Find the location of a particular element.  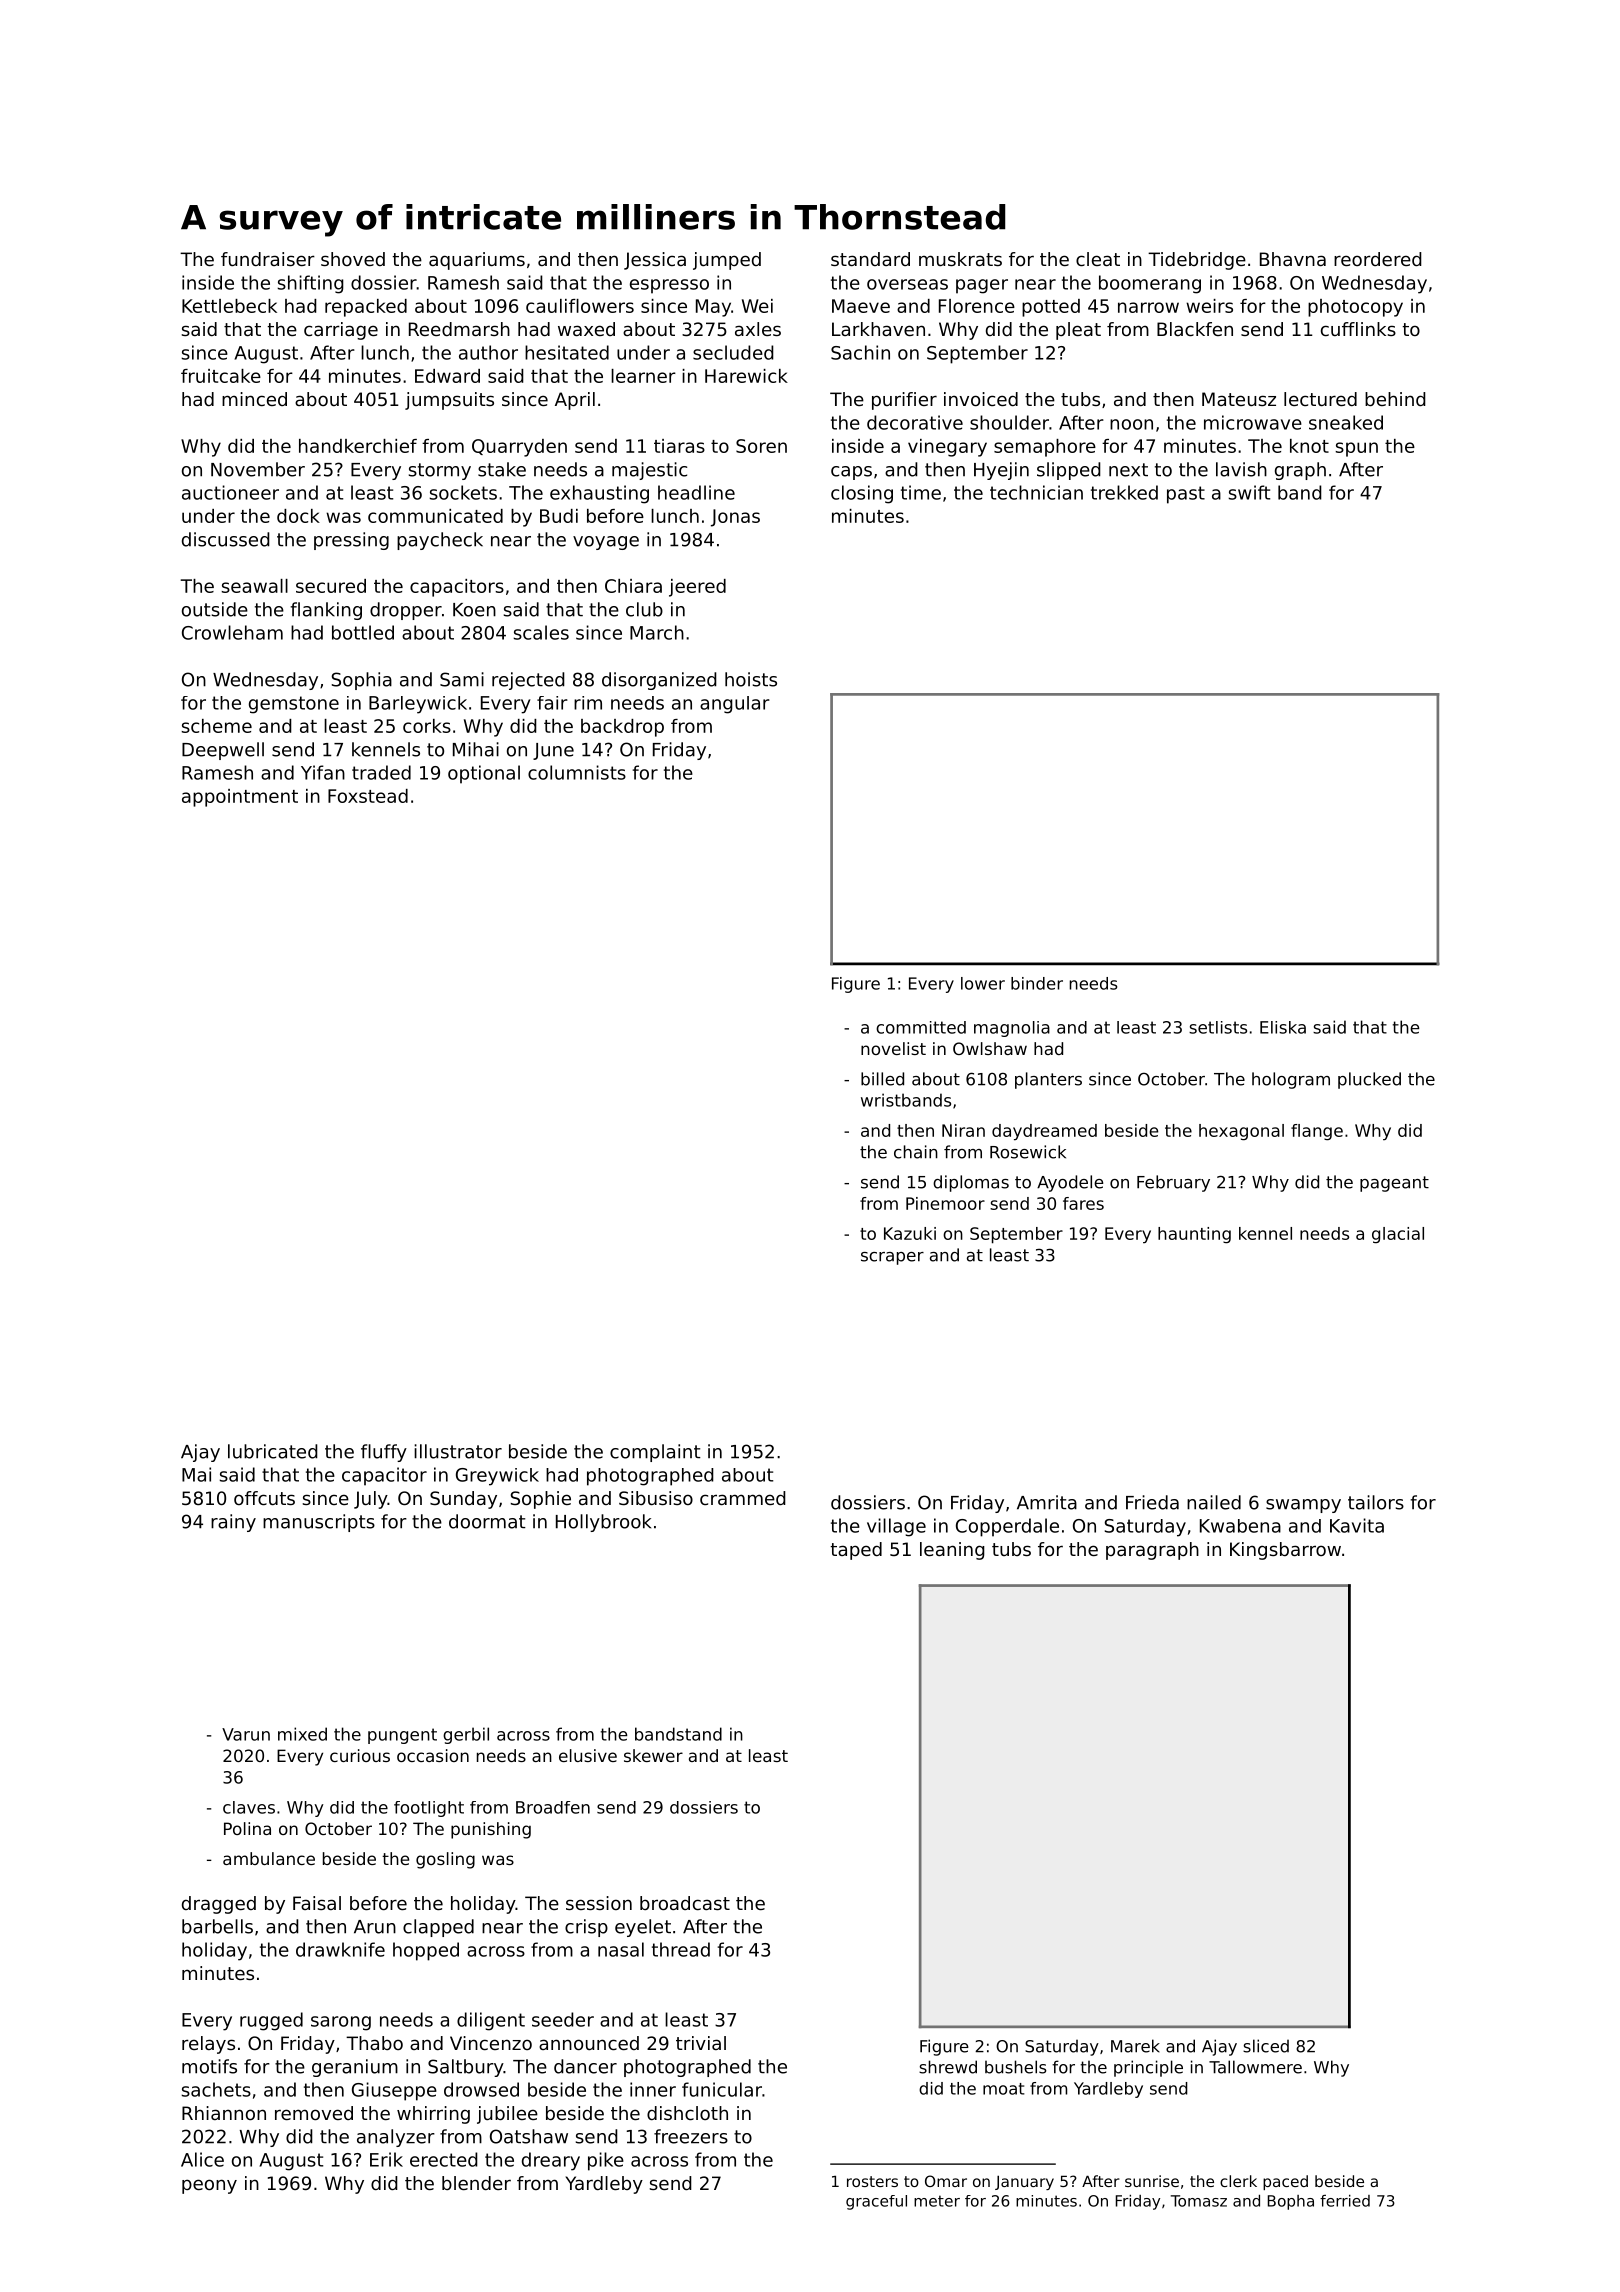

fluffy is located at coordinates (384, 1453).
